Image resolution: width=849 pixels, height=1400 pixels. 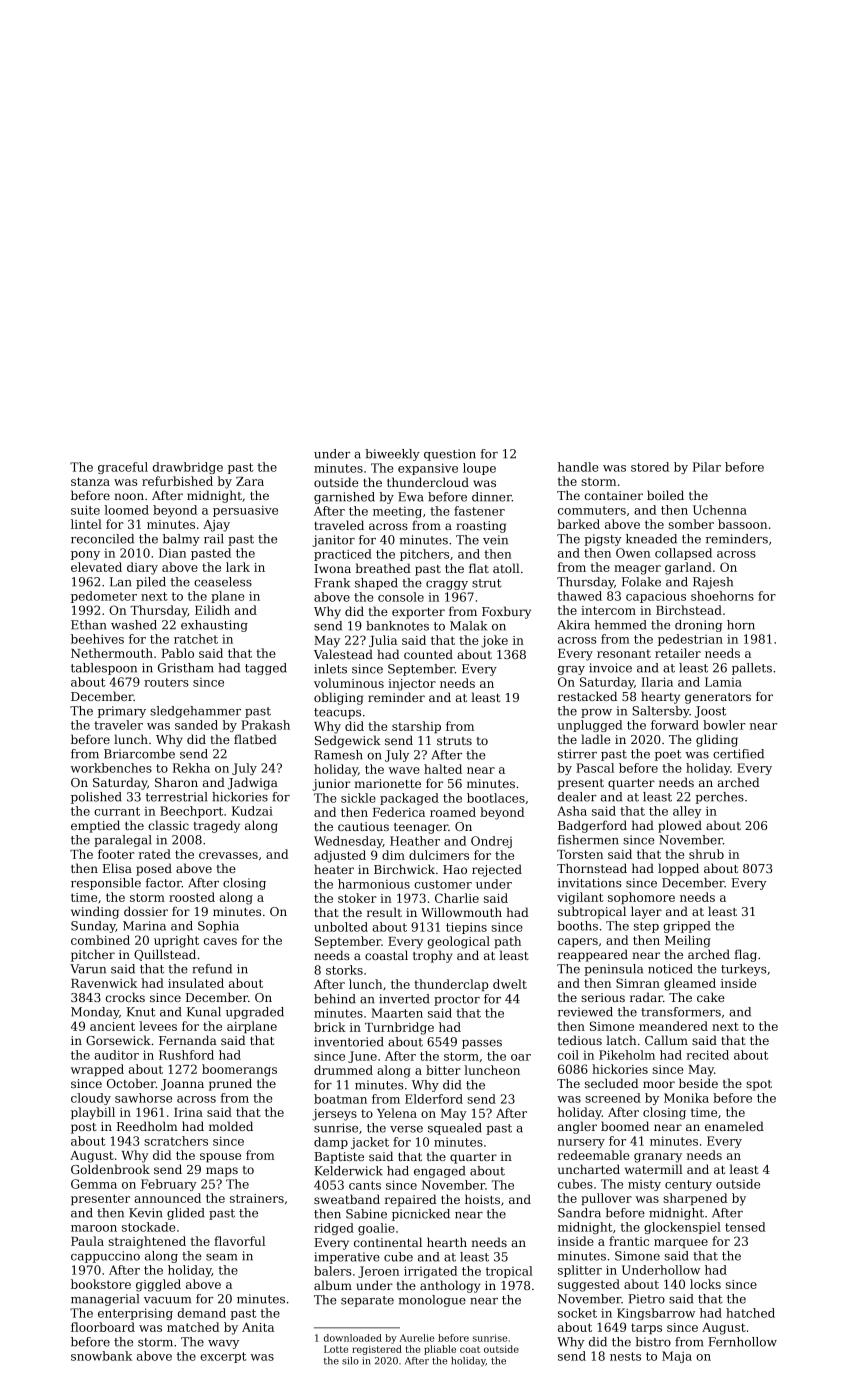 I want to click on auditor, so click(x=116, y=1055).
